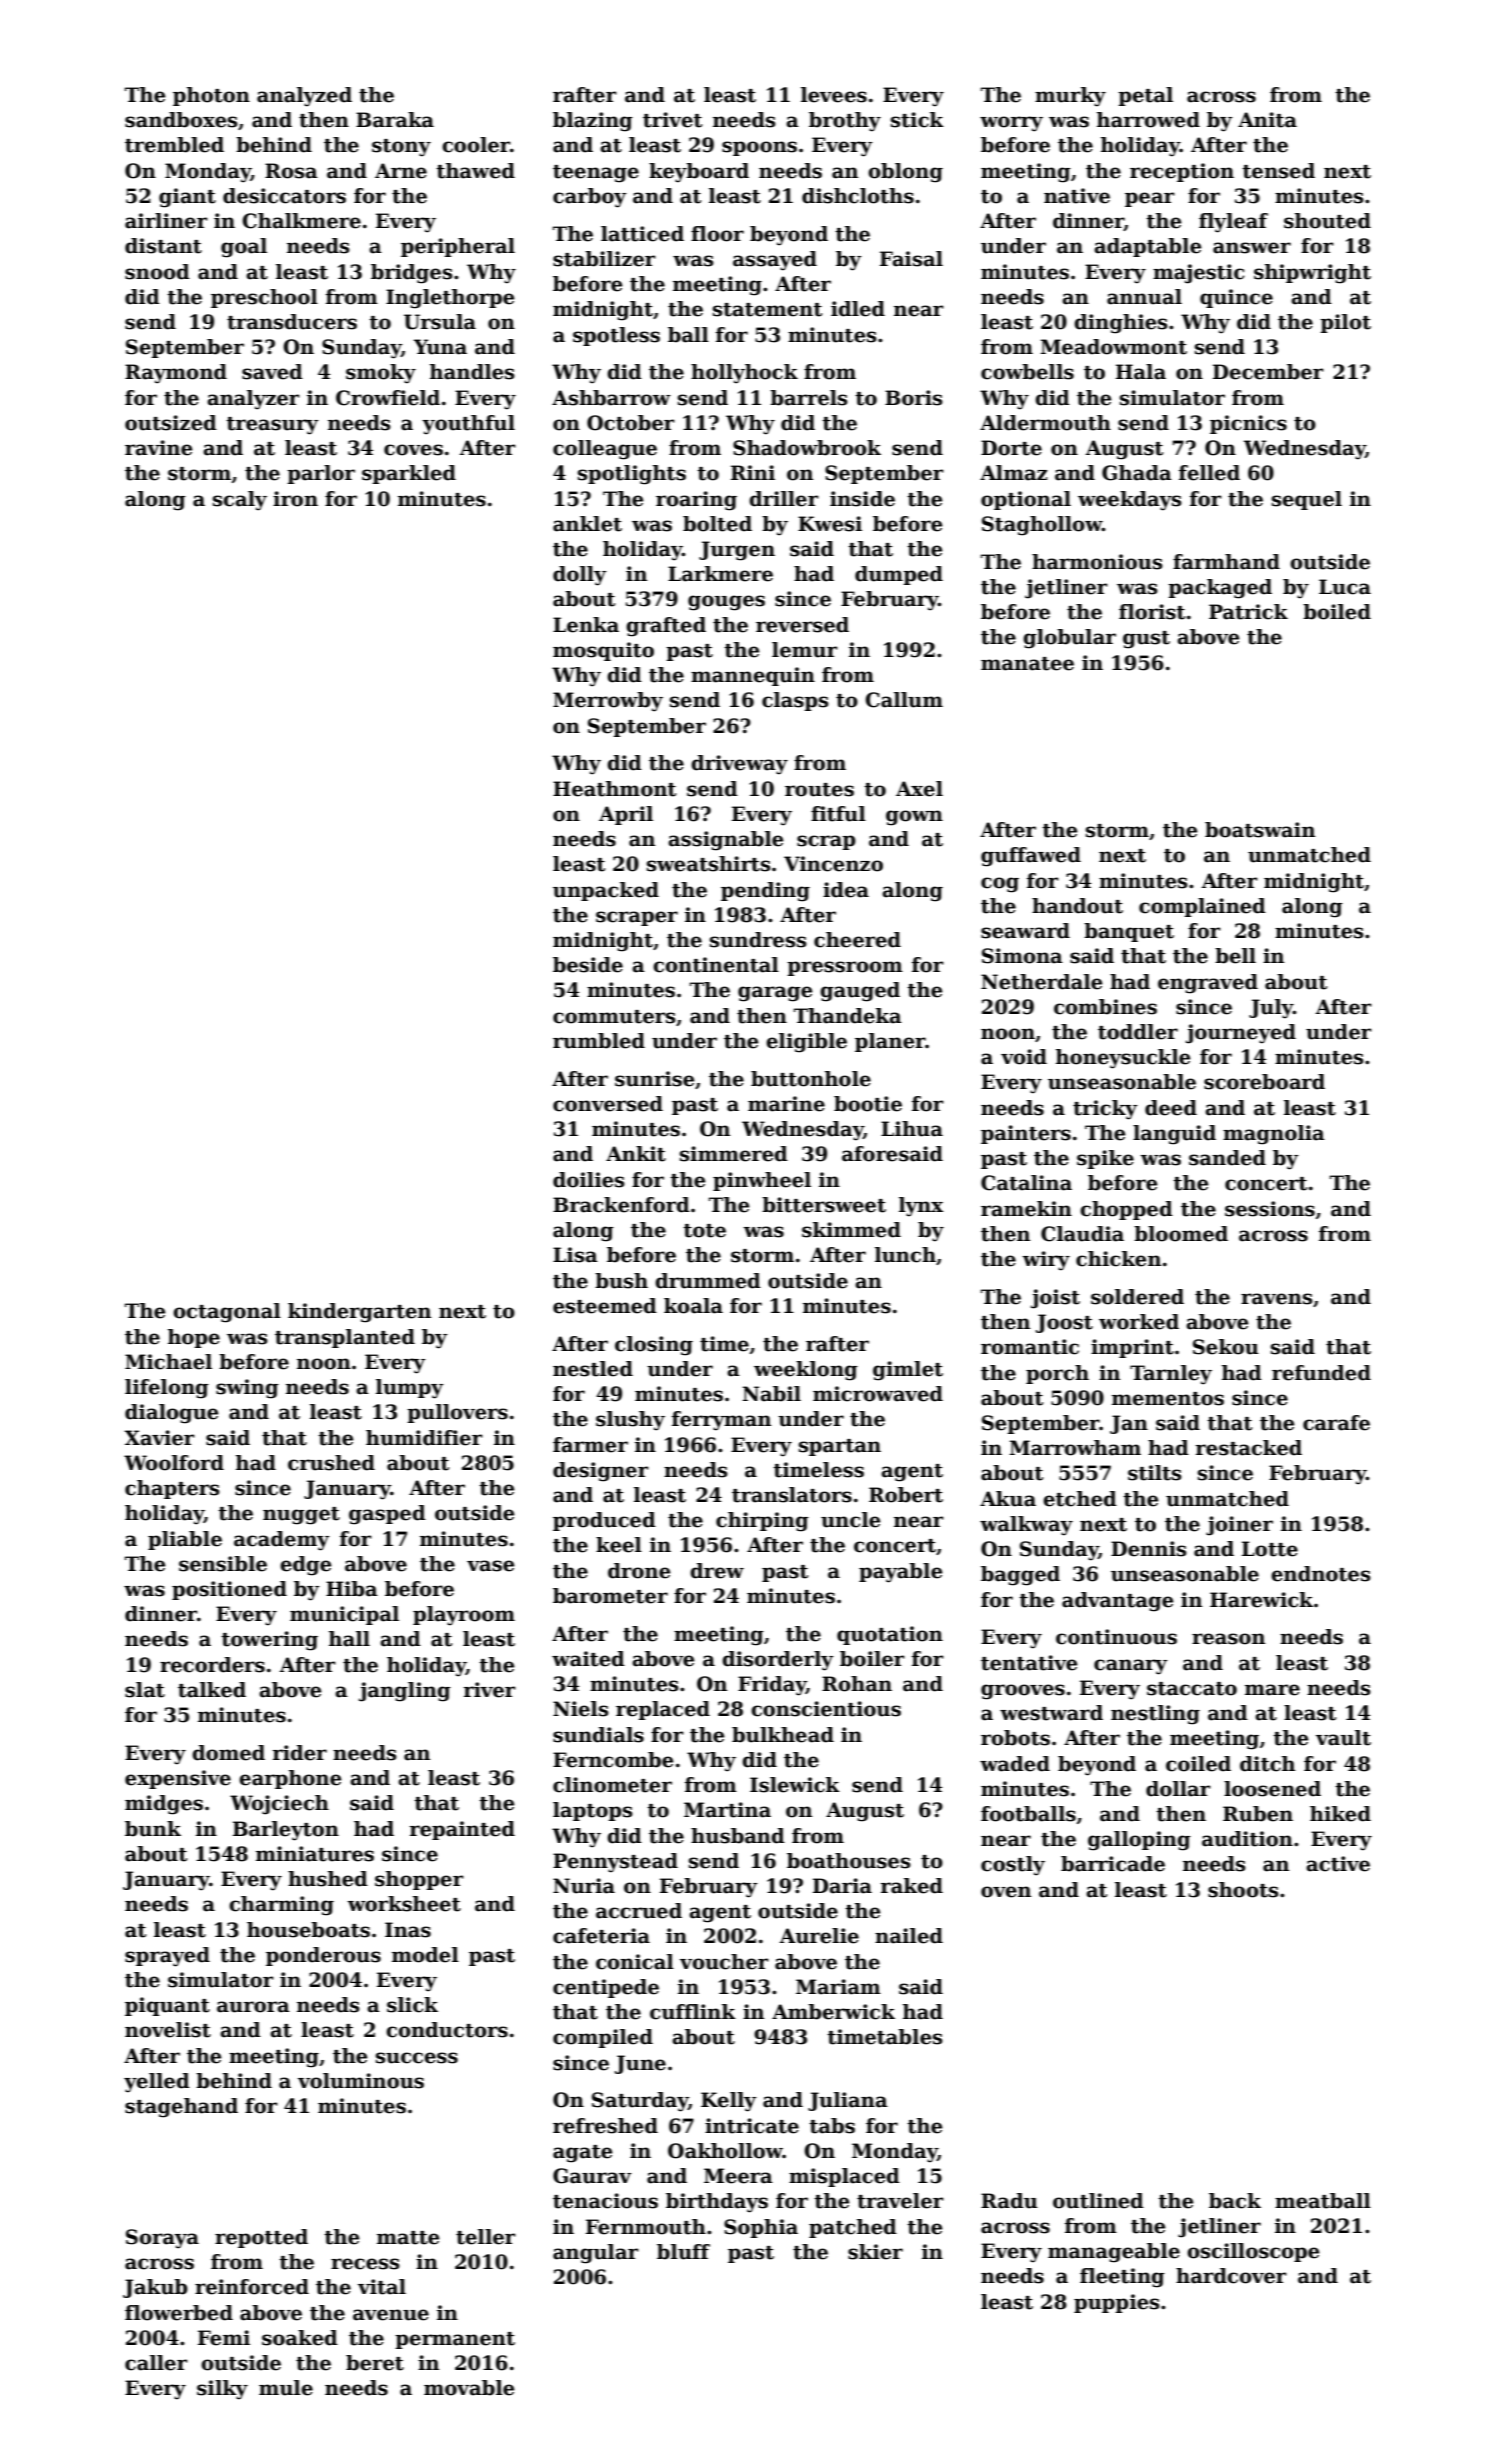  I want to click on oscilloscope, so click(1253, 2252).
